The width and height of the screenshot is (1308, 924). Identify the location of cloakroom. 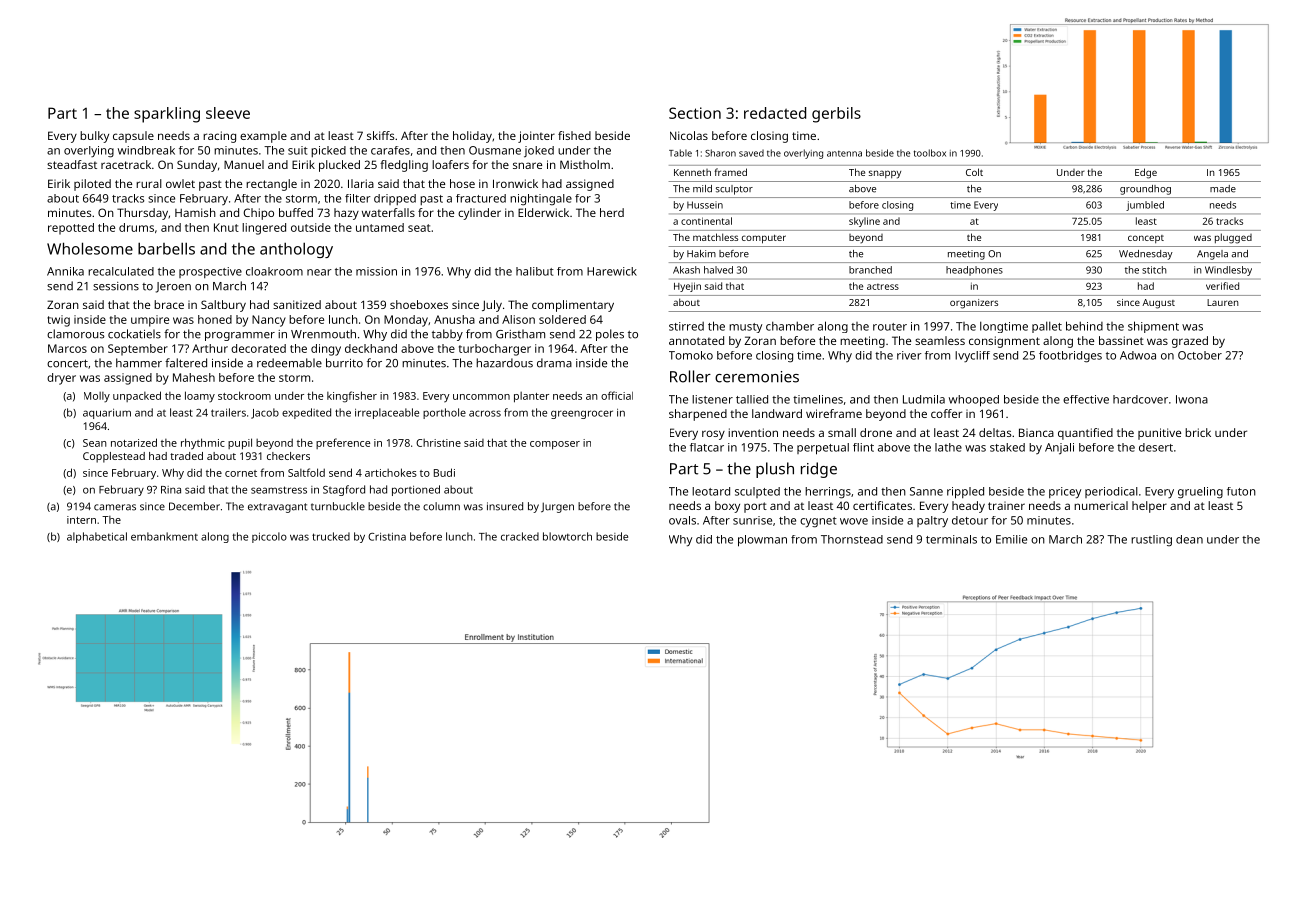
(274, 271).
